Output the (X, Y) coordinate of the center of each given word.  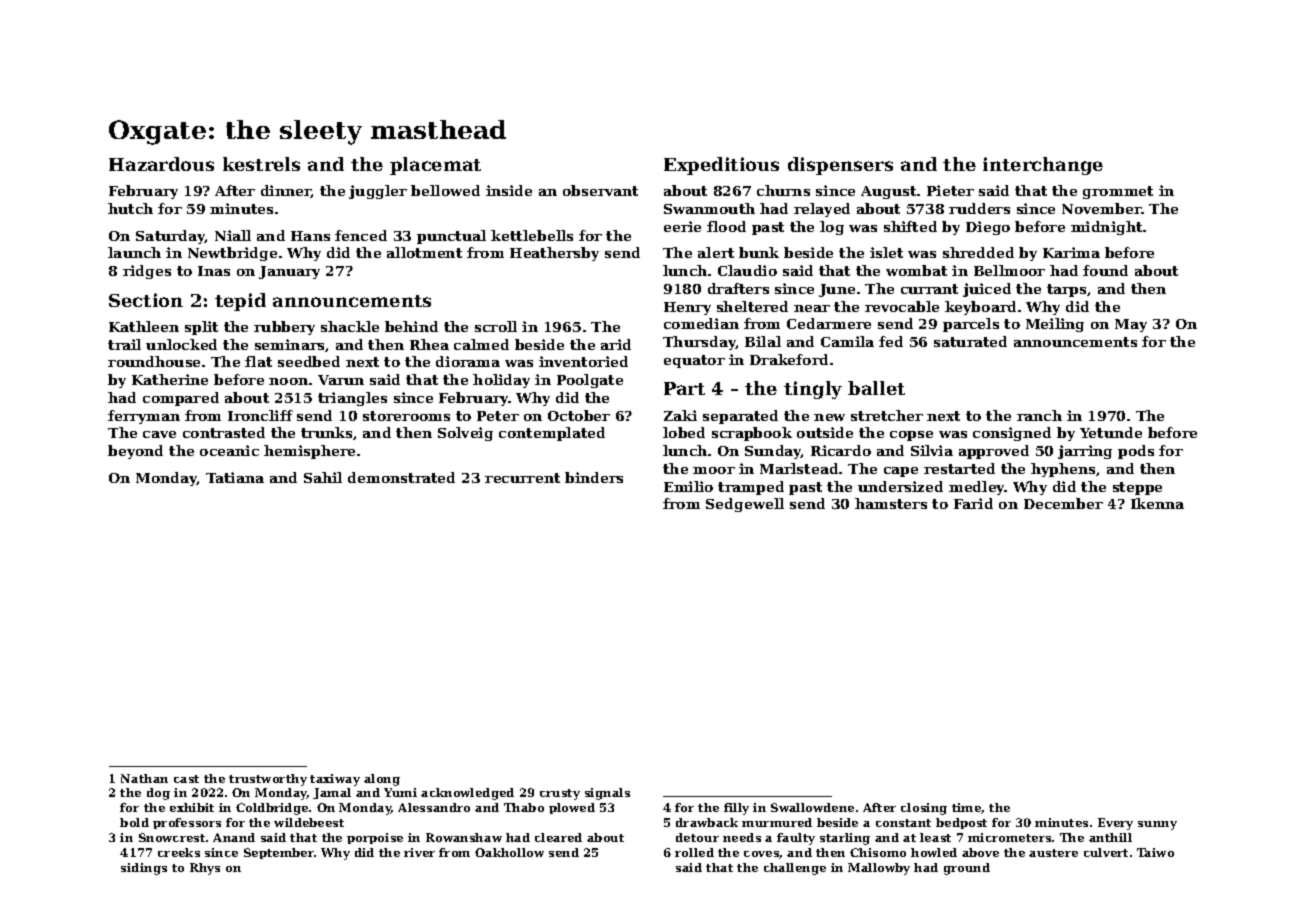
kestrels (261, 164)
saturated (970, 341)
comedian (701, 323)
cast (186, 779)
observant (600, 190)
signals (607, 794)
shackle (350, 326)
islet (886, 252)
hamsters (891, 503)
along (382, 780)
